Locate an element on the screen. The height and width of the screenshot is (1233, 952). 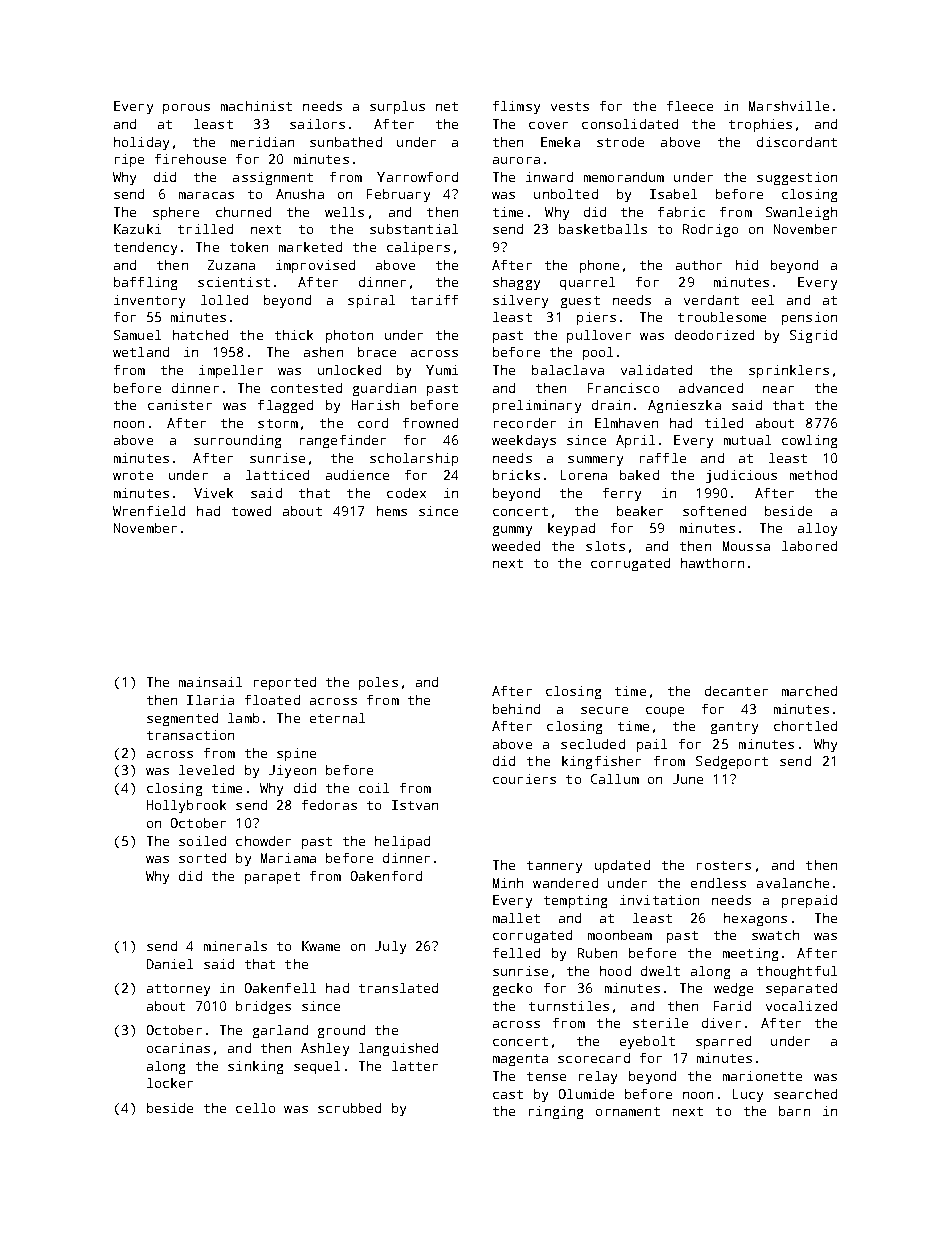
hexagons is located at coordinates (755, 919).
